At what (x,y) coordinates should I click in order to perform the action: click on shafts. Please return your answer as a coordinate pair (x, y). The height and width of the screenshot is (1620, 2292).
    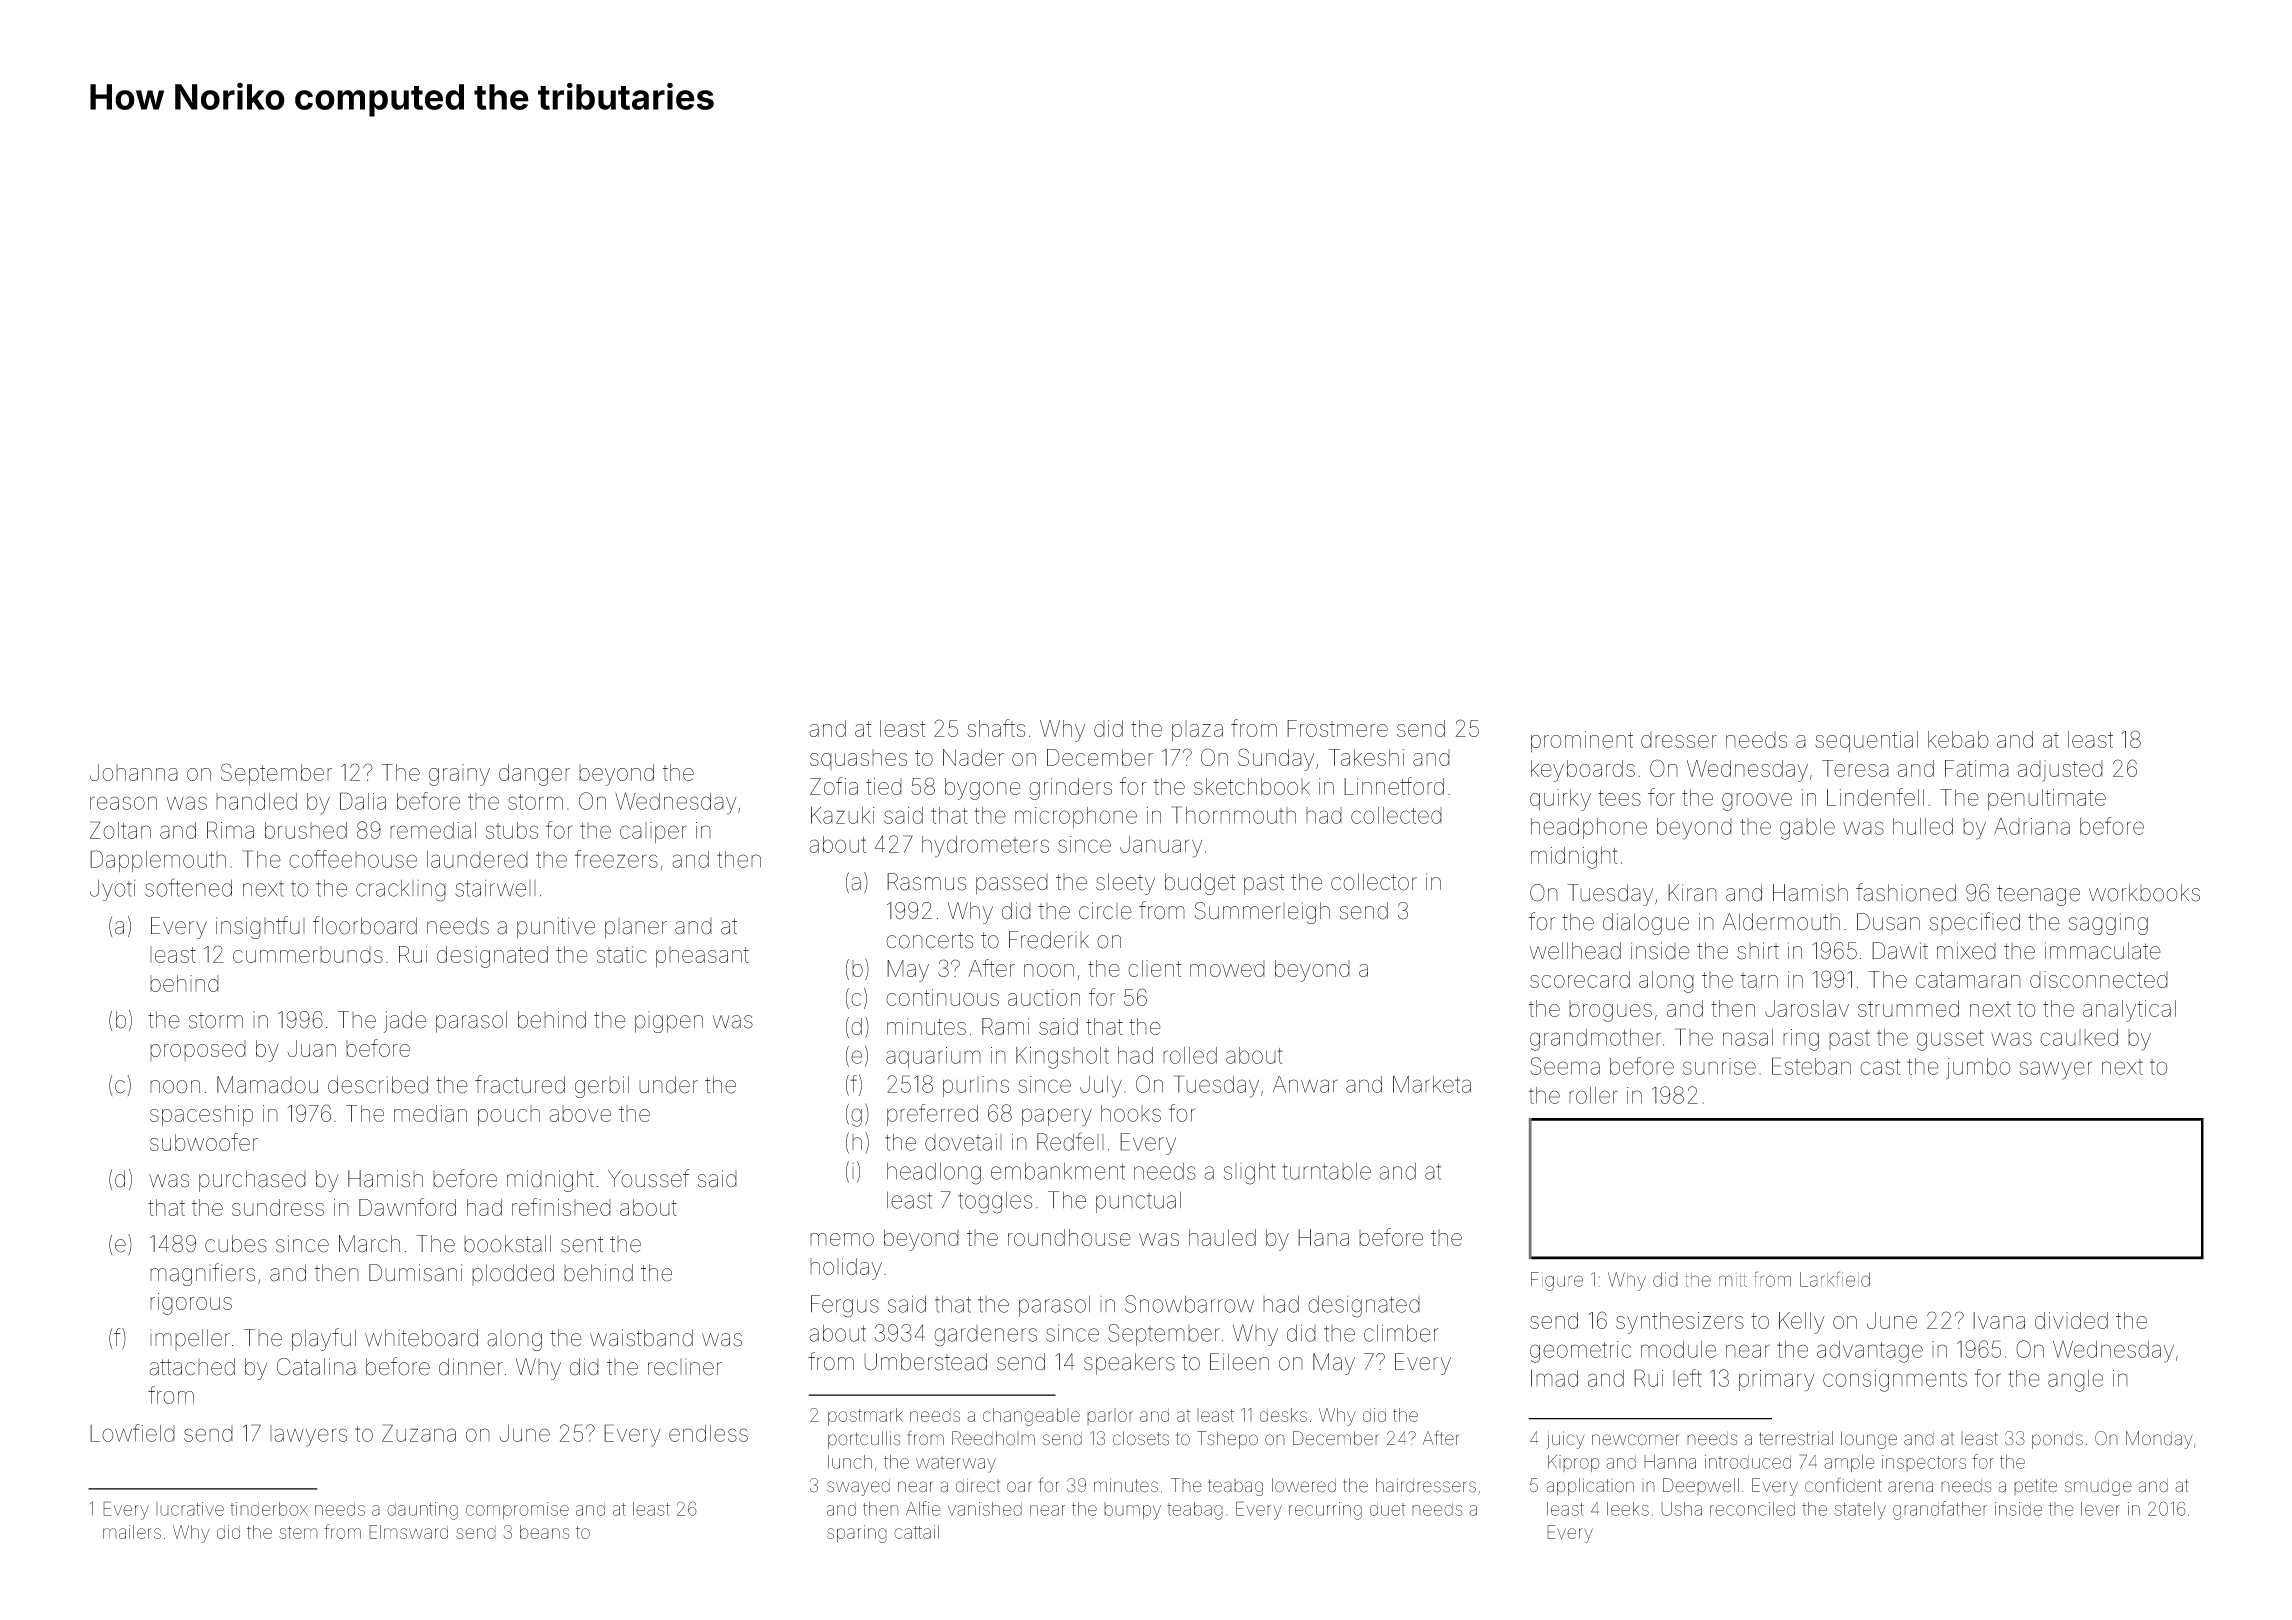
    Looking at the image, I should click on (996, 728).
